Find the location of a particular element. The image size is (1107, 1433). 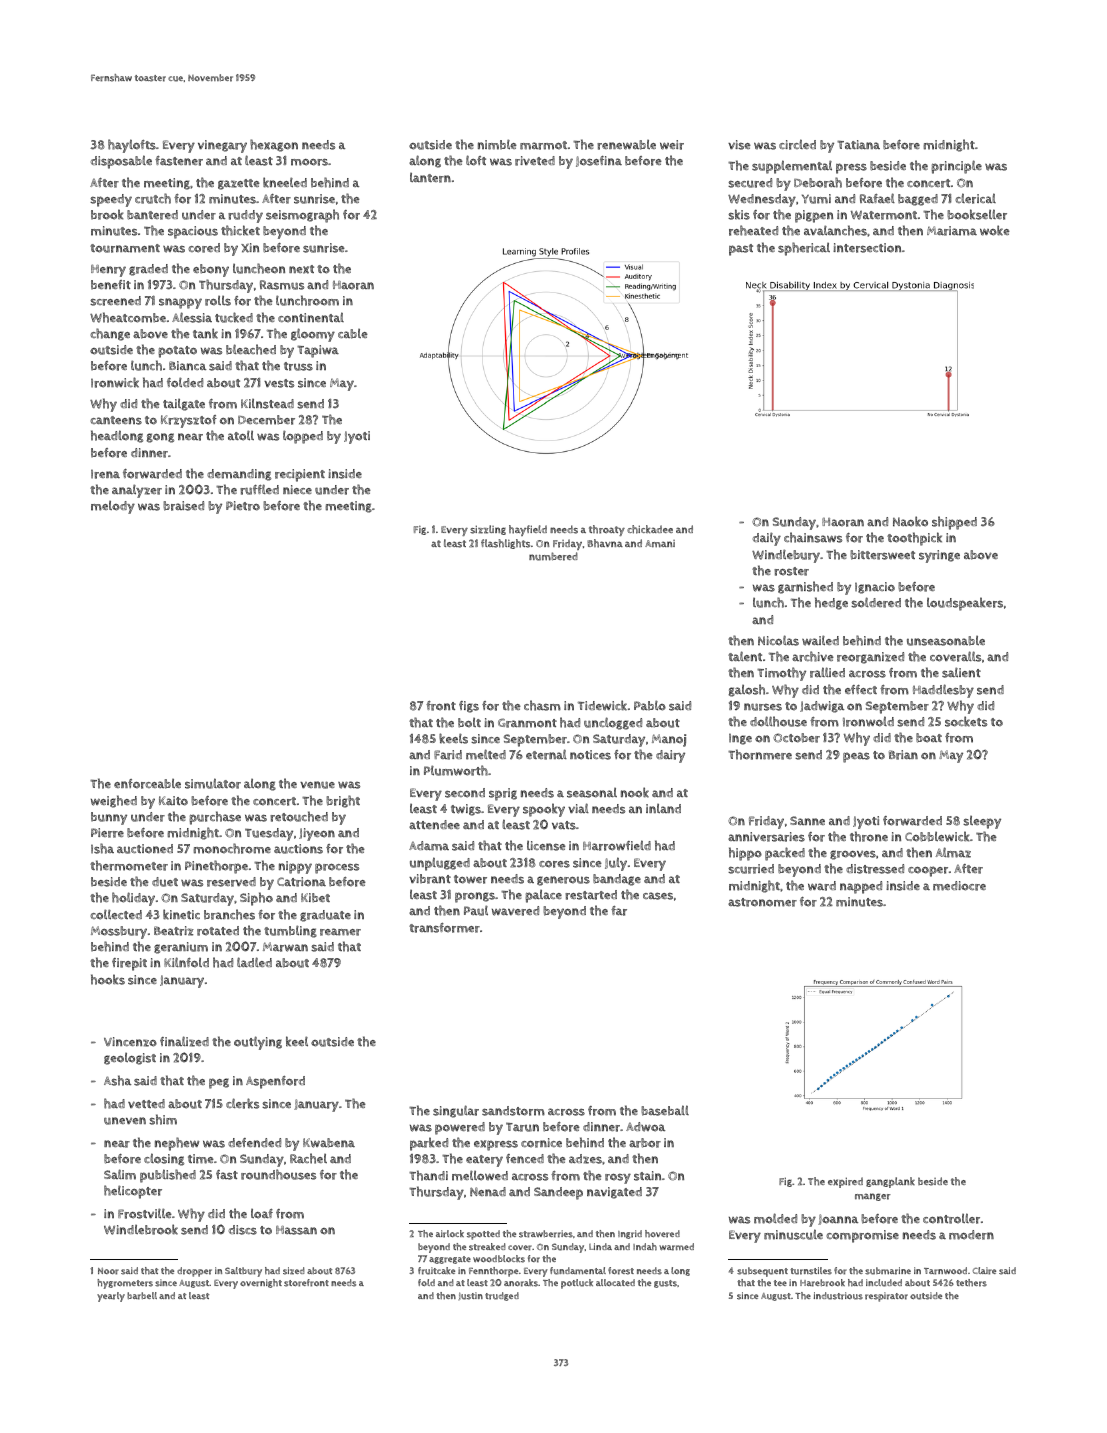

woke is located at coordinates (995, 230).
